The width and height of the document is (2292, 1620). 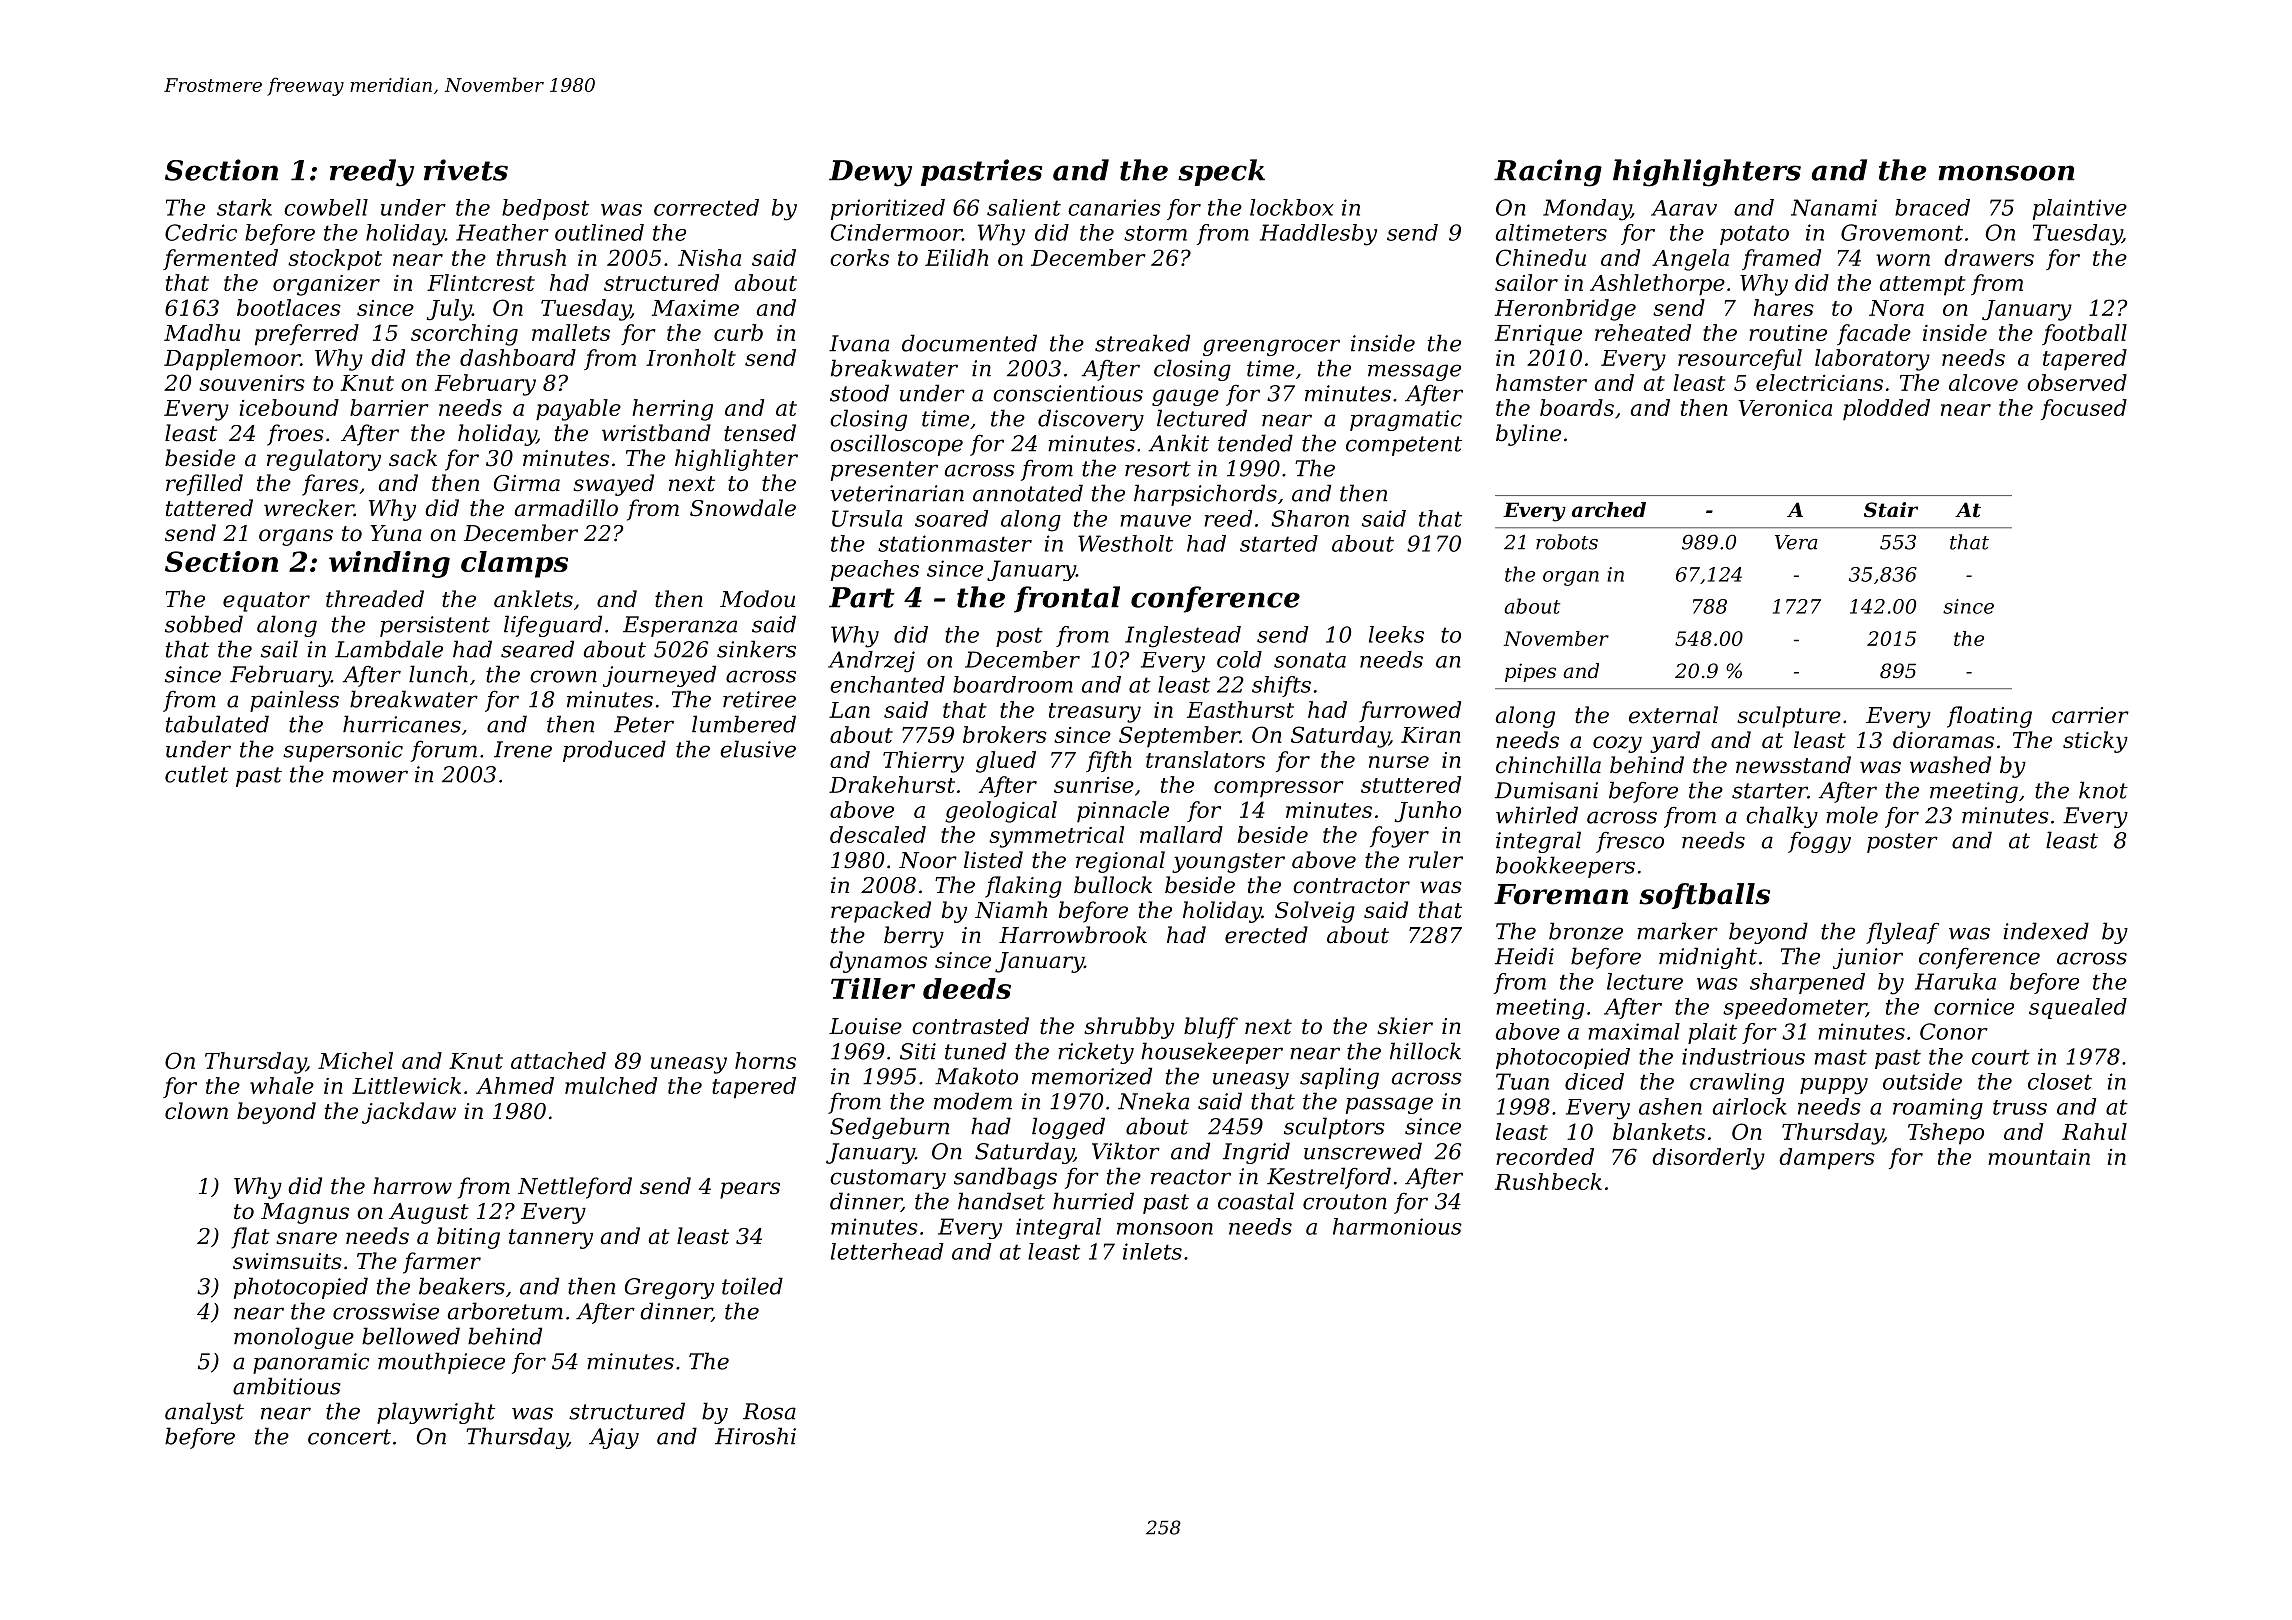 What do you see at coordinates (481, 282) in the document?
I see `Flintcrest` at bounding box center [481, 282].
